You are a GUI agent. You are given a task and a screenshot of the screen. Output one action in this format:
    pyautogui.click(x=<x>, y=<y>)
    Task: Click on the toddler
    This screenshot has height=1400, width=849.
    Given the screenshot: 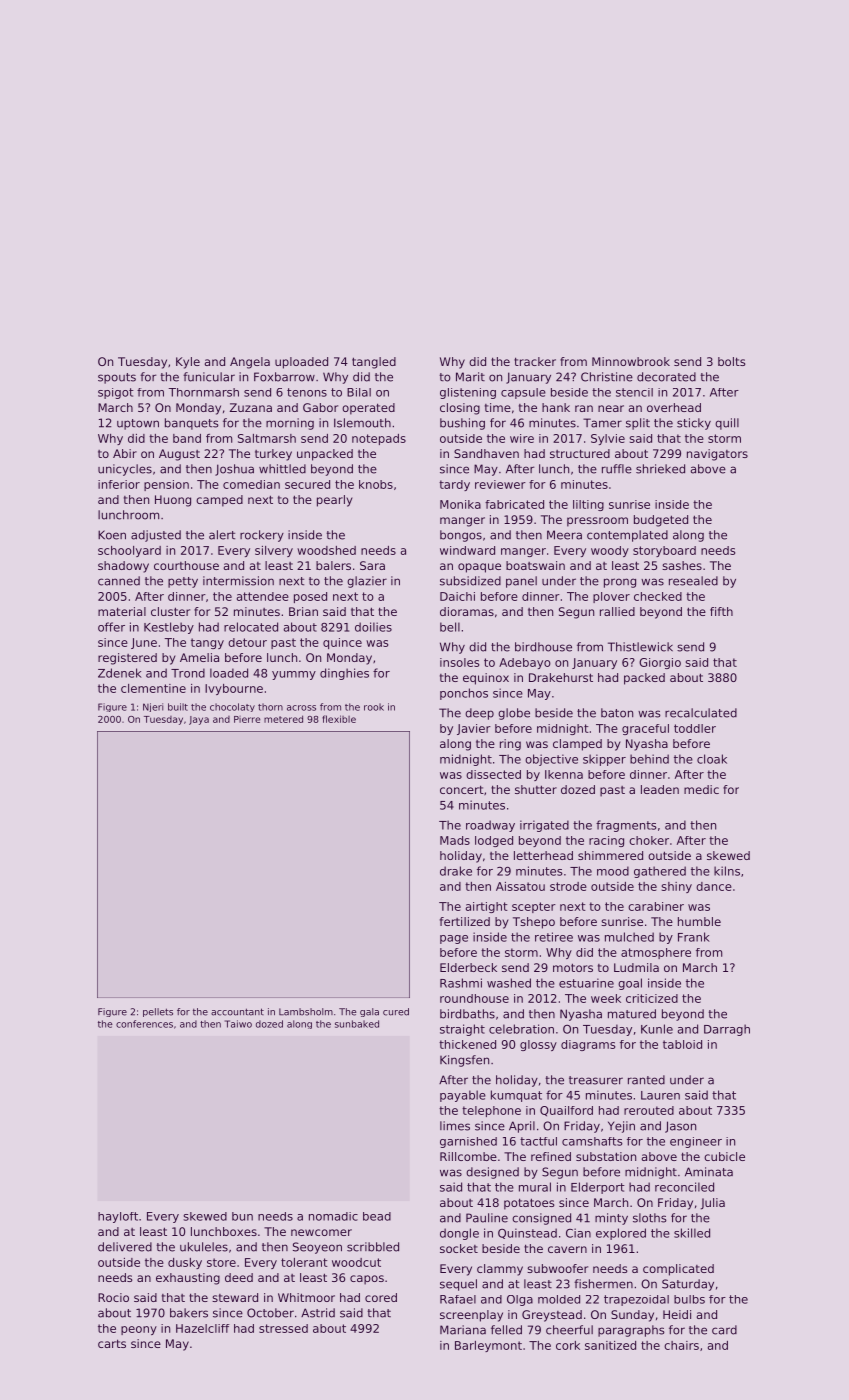 What is the action you would take?
    pyautogui.click(x=695, y=728)
